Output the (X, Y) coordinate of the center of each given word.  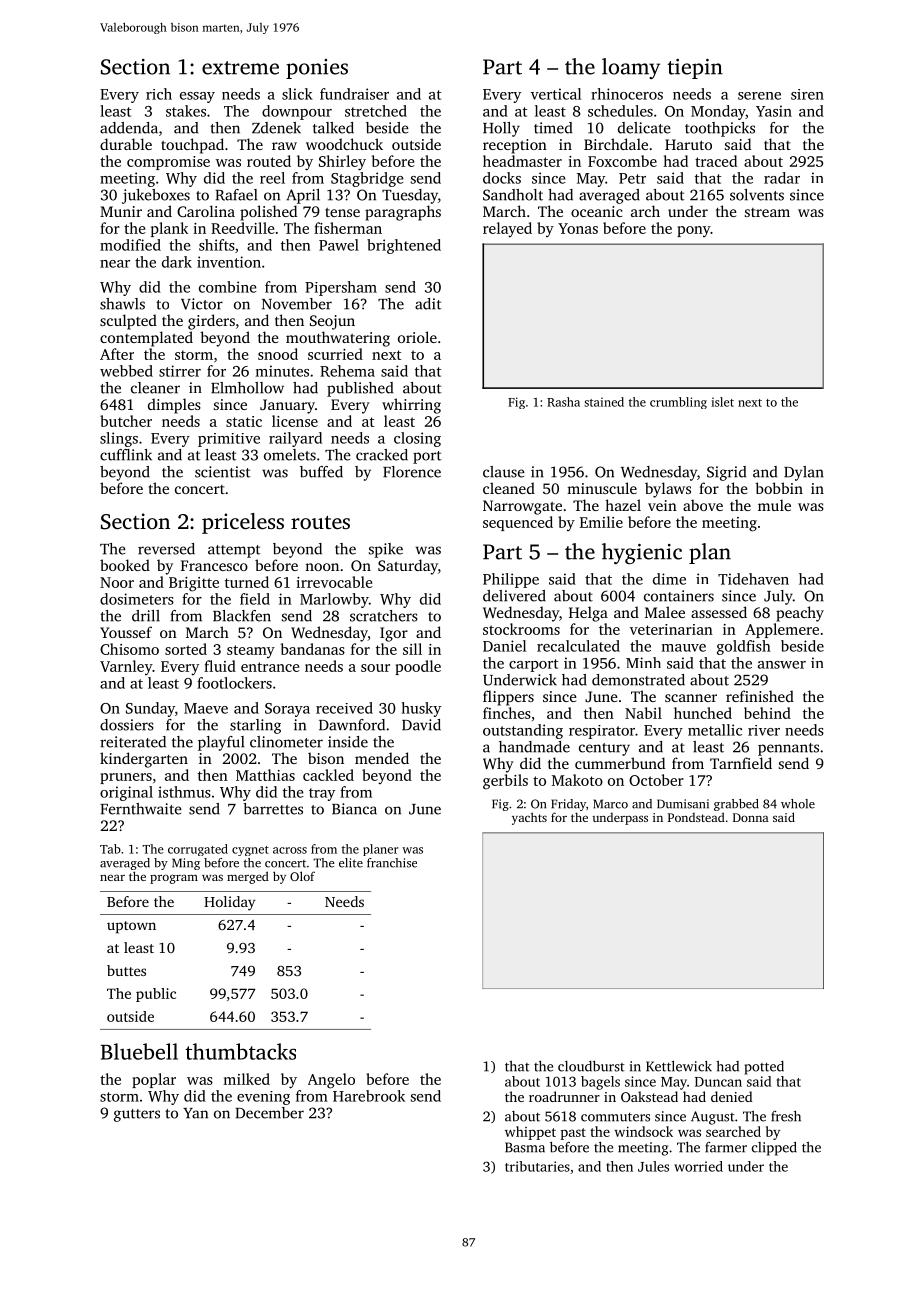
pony (693, 231)
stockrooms (521, 629)
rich (159, 94)
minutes (282, 371)
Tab (110, 849)
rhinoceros (627, 94)
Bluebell (139, 1051)
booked (125, 565)
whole (798, 804)
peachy (800, 614)
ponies (317, 69)
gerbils (505, 782)
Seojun (332, 322)
